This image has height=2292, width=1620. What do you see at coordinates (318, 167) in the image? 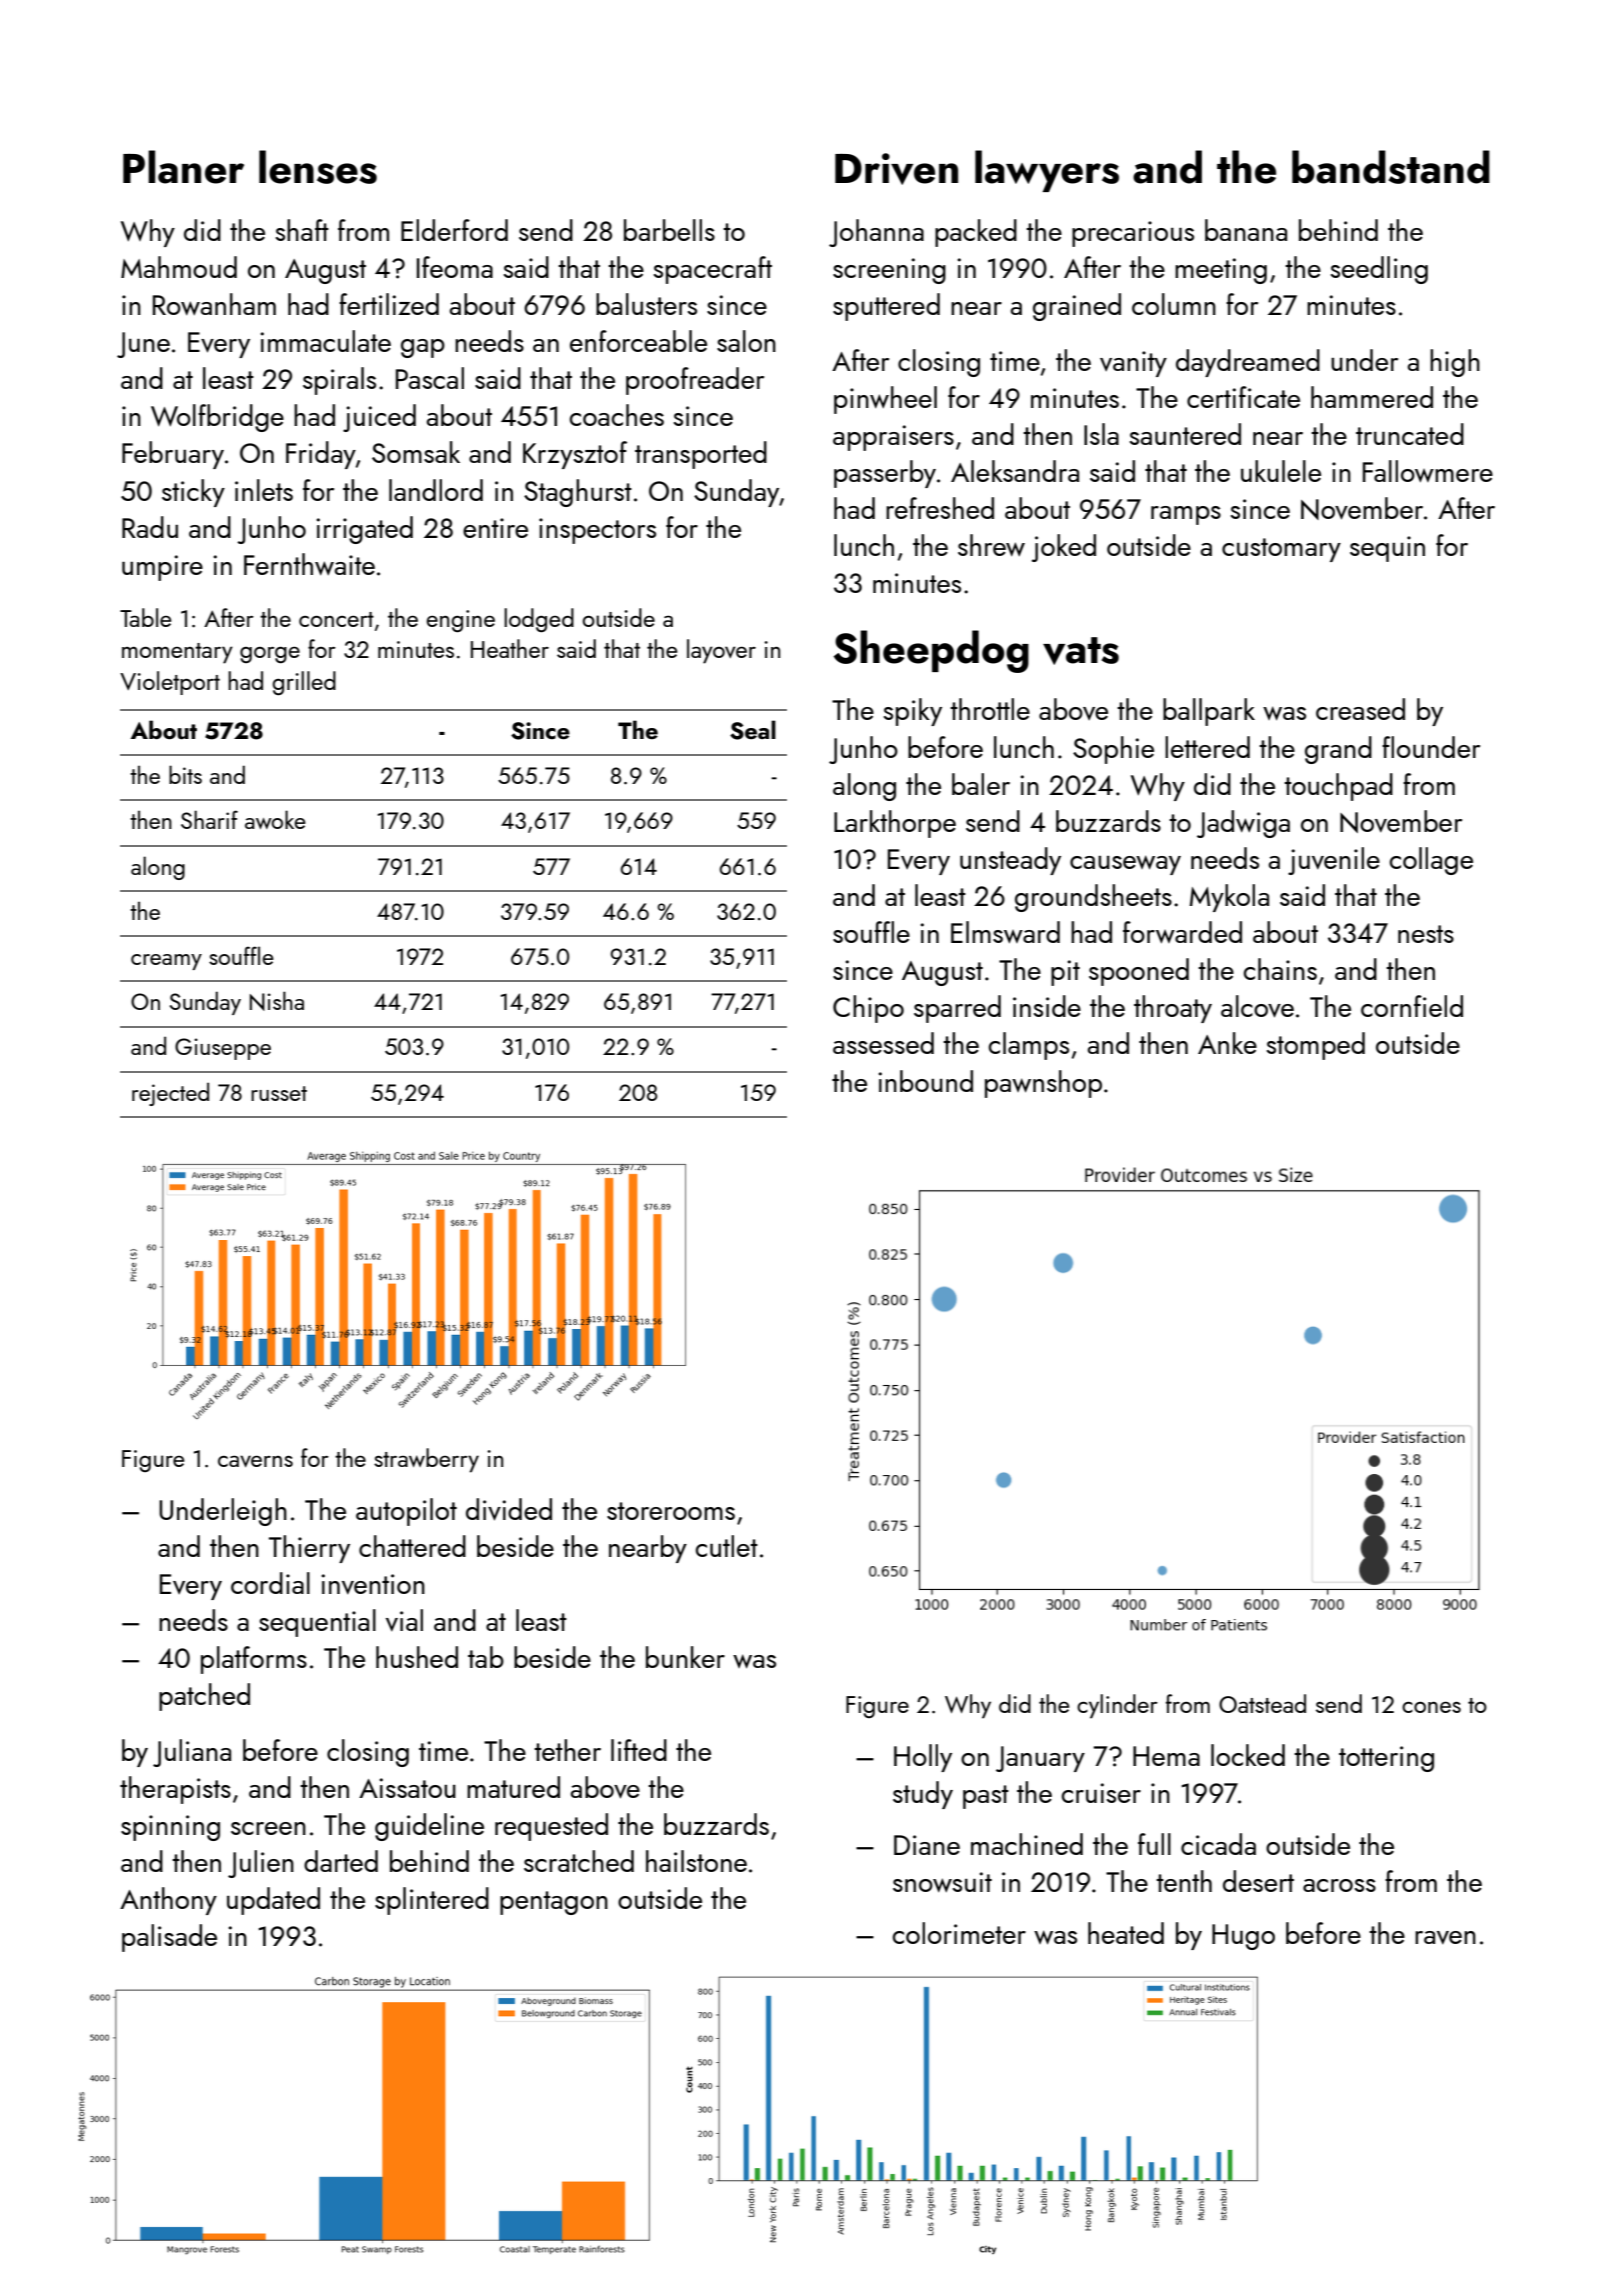
I see `lenses` at bounding box center [318, 167].
